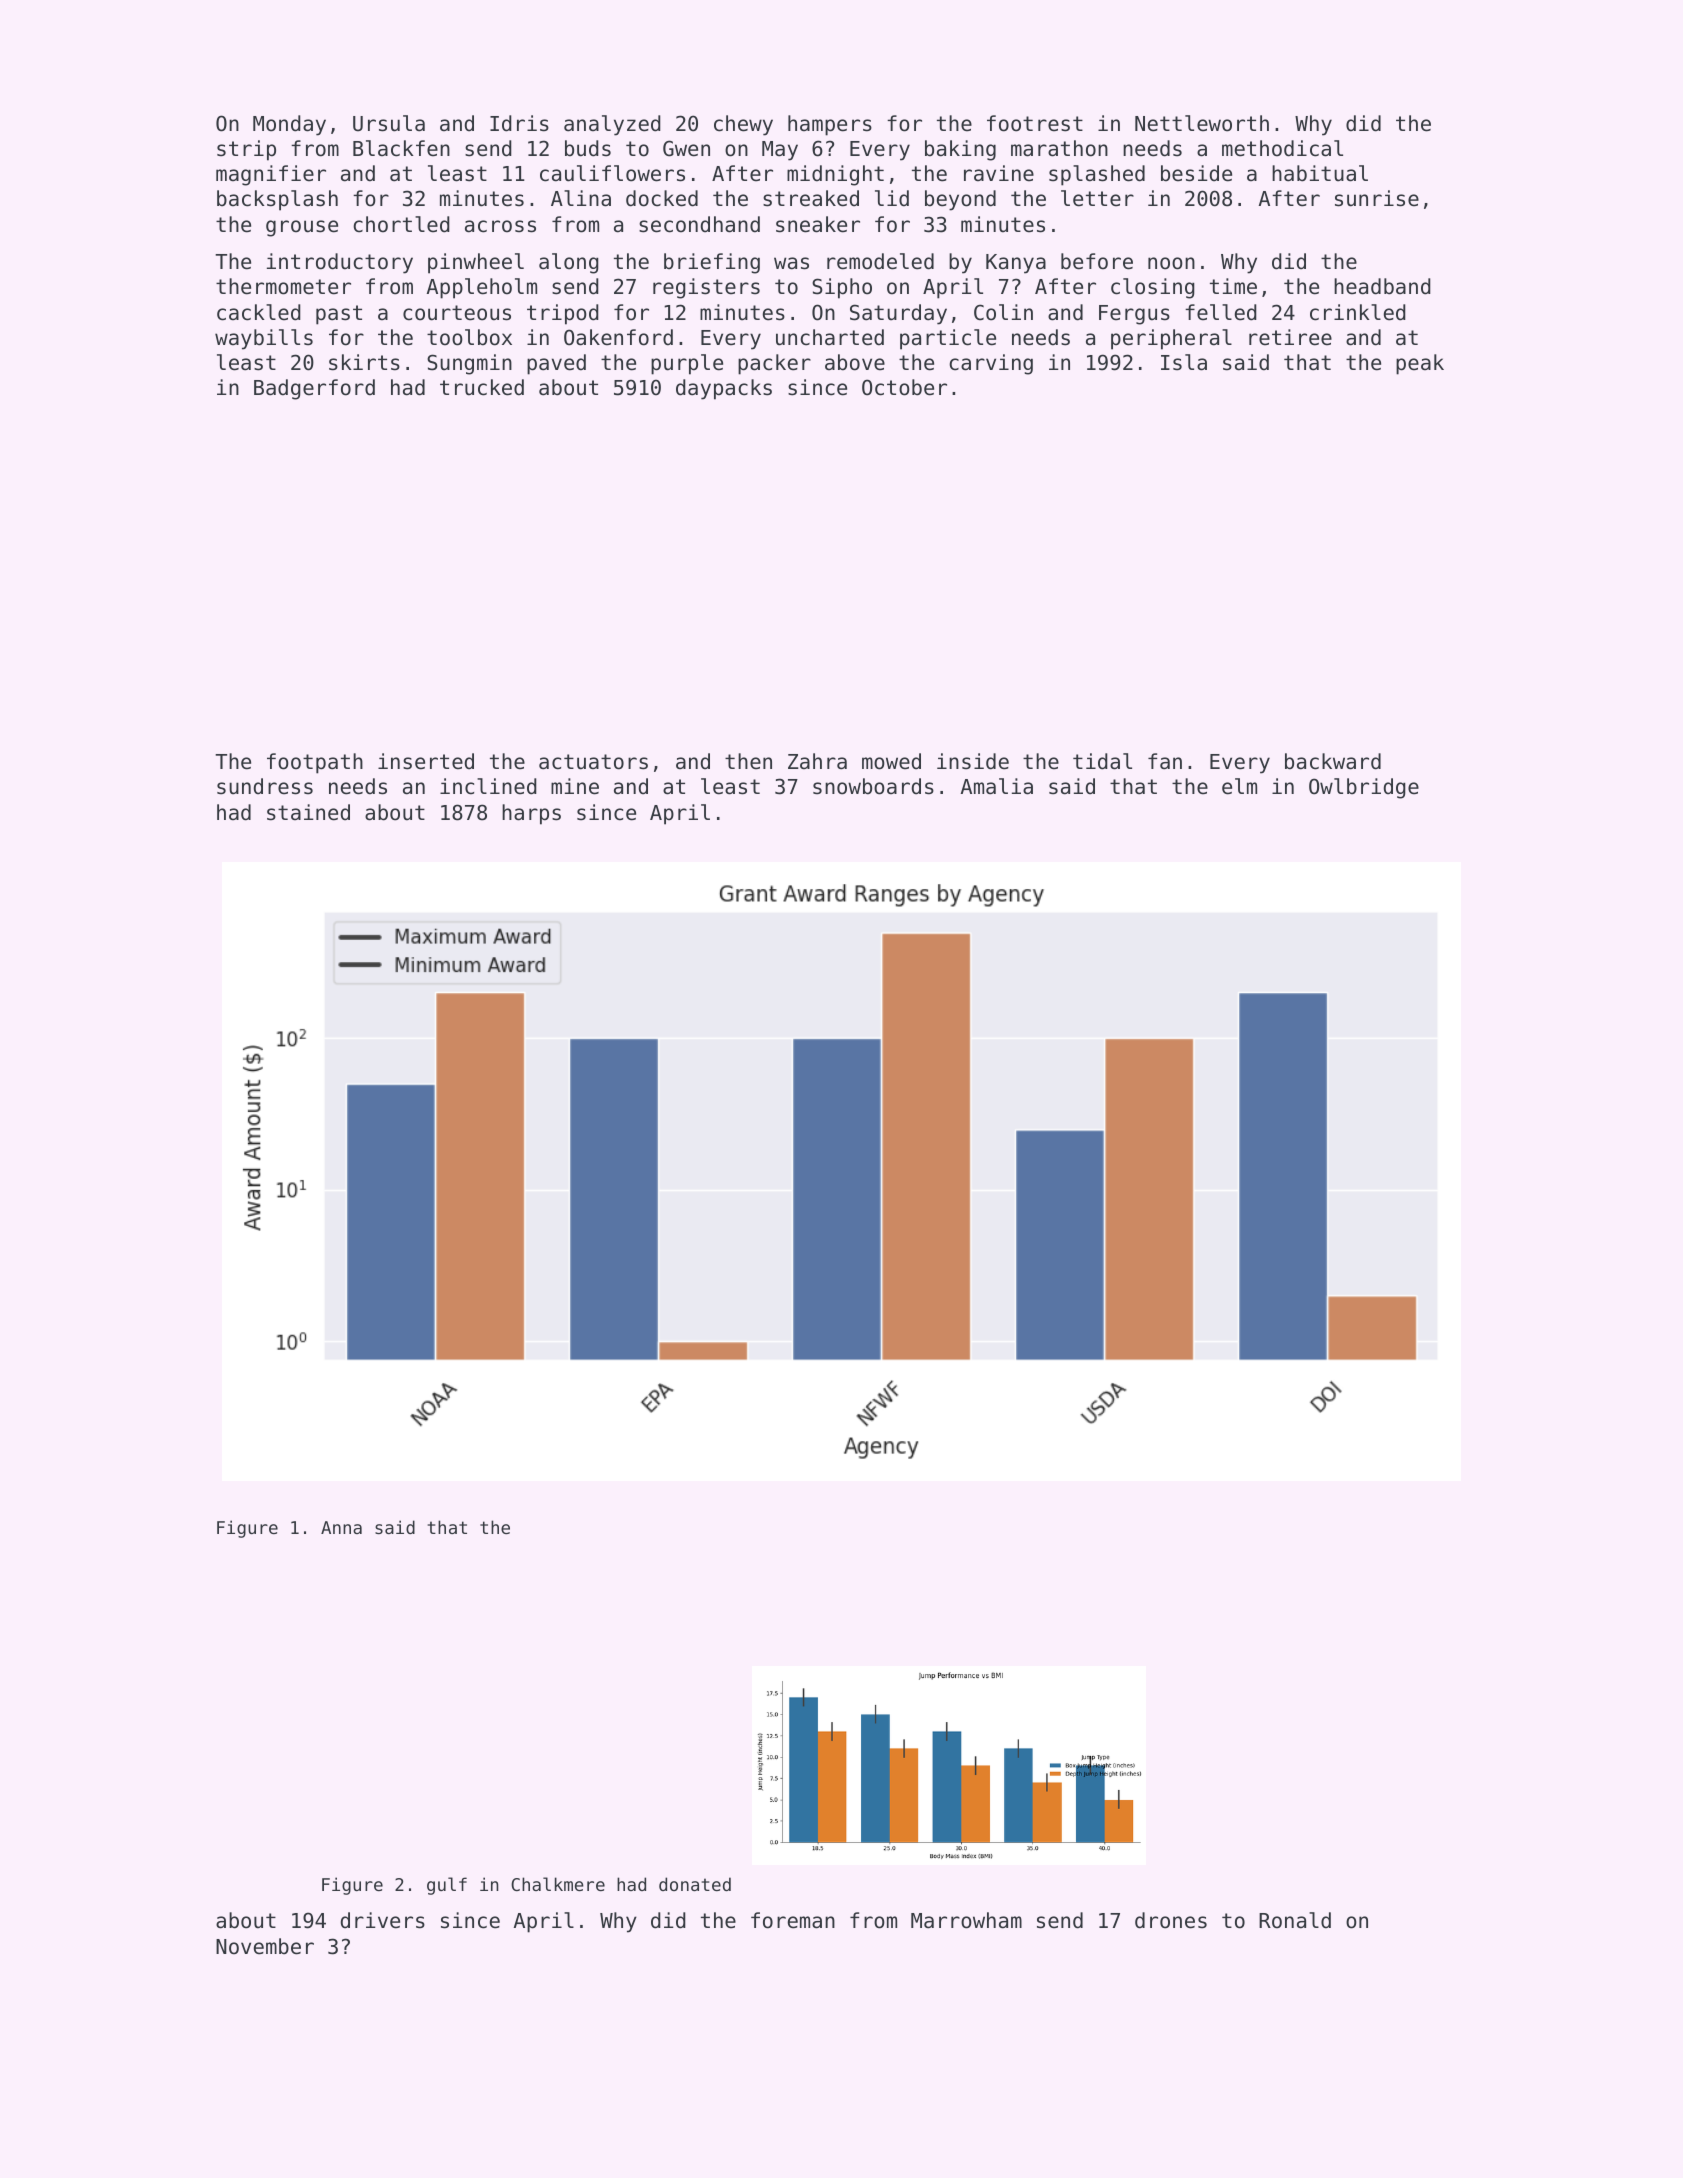 This document has width=1683, height=2178. Describe the element at coordinates (830, 125) in the document. I see `hampers` at that location.
